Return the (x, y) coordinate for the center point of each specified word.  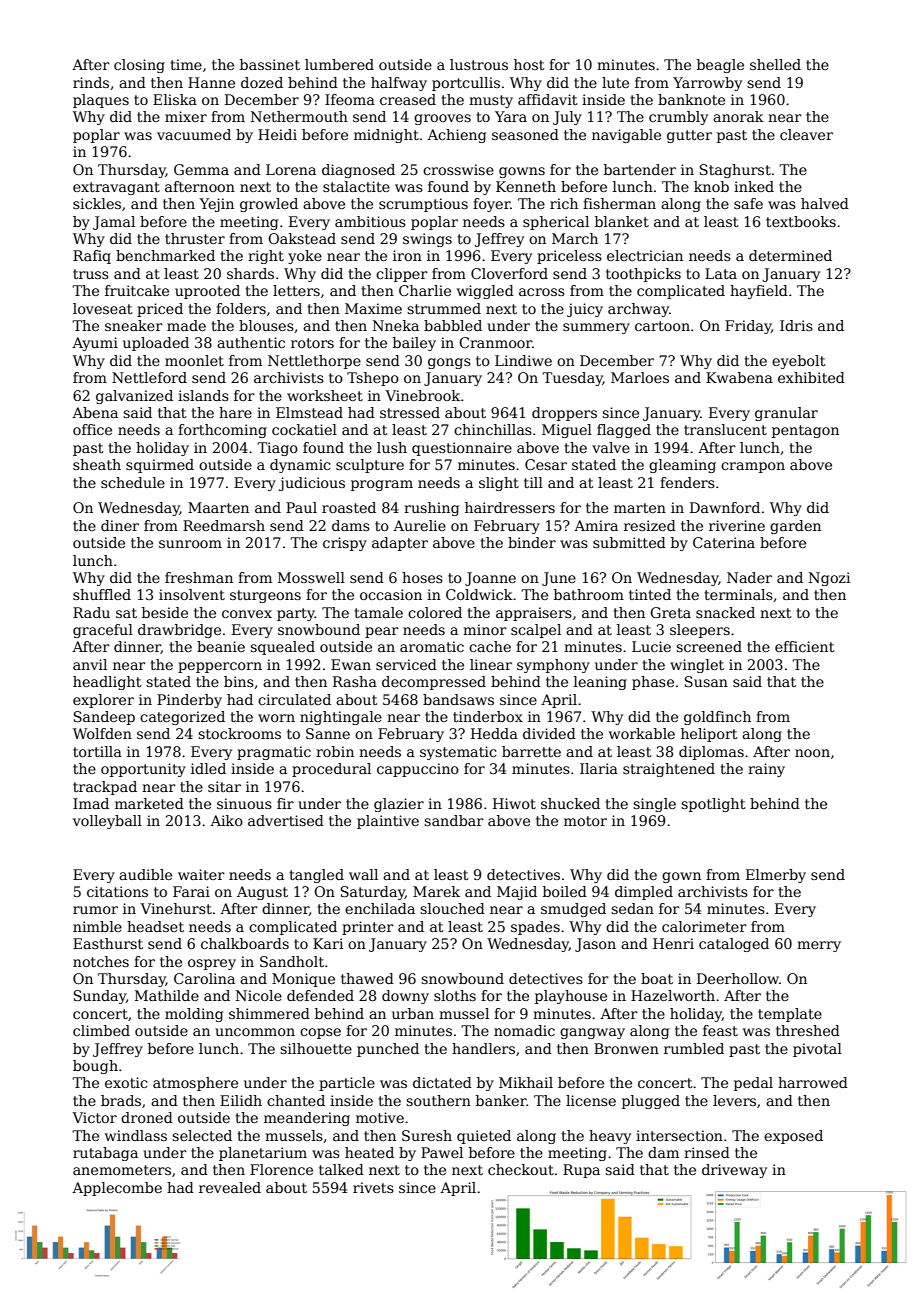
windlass (136, 1135)
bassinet (270, 64)
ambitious (370, 221)
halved (825, 203)
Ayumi (95, 344)
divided (549, 733)
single (654, 805)
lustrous (479, 64)
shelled (775, 64)
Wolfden (102, 733)
